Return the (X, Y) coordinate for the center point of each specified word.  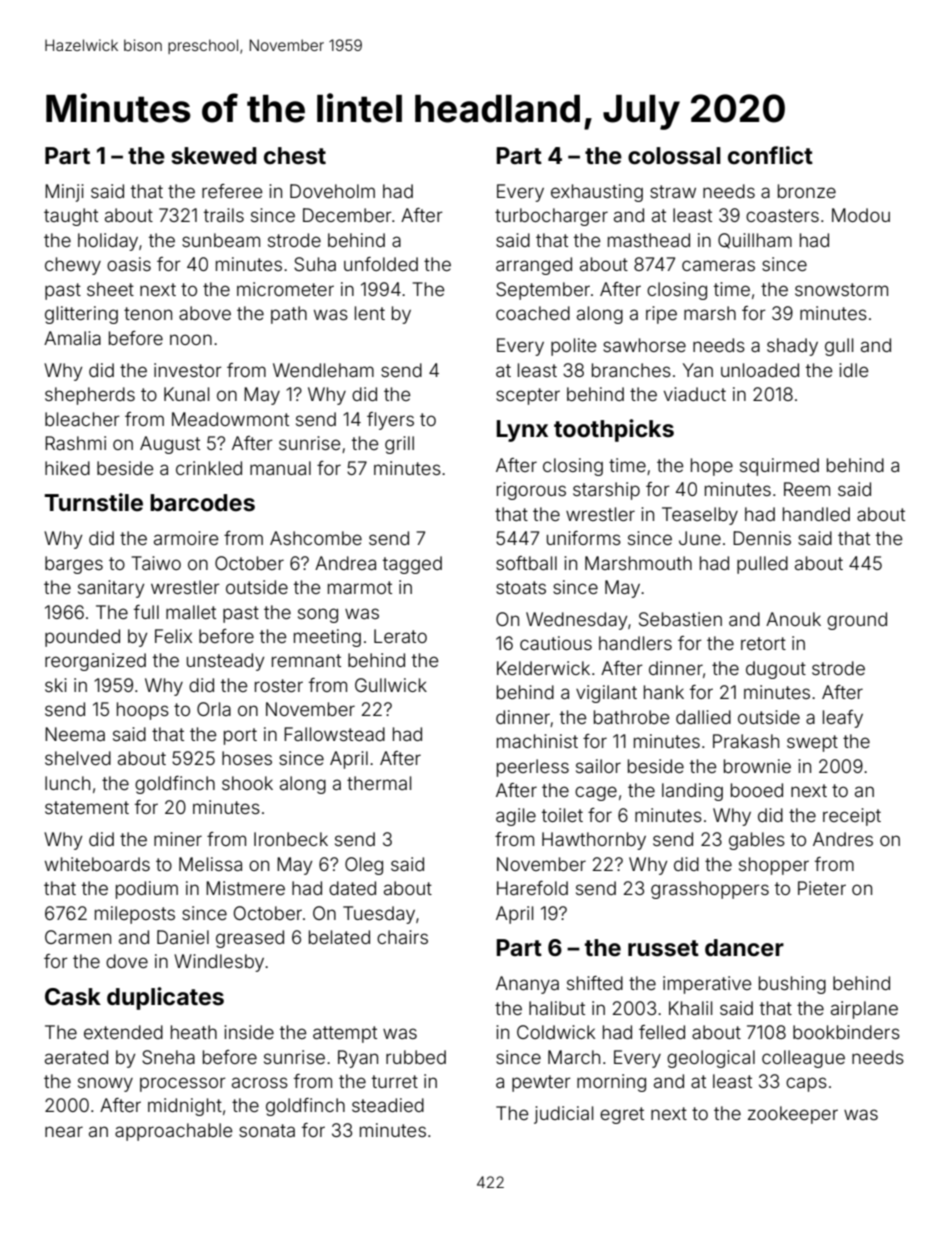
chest (295, 156)
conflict (770, 155)
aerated (76, 1057)
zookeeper (793, 1115)
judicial (563, 1115)
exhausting (597, 193)
